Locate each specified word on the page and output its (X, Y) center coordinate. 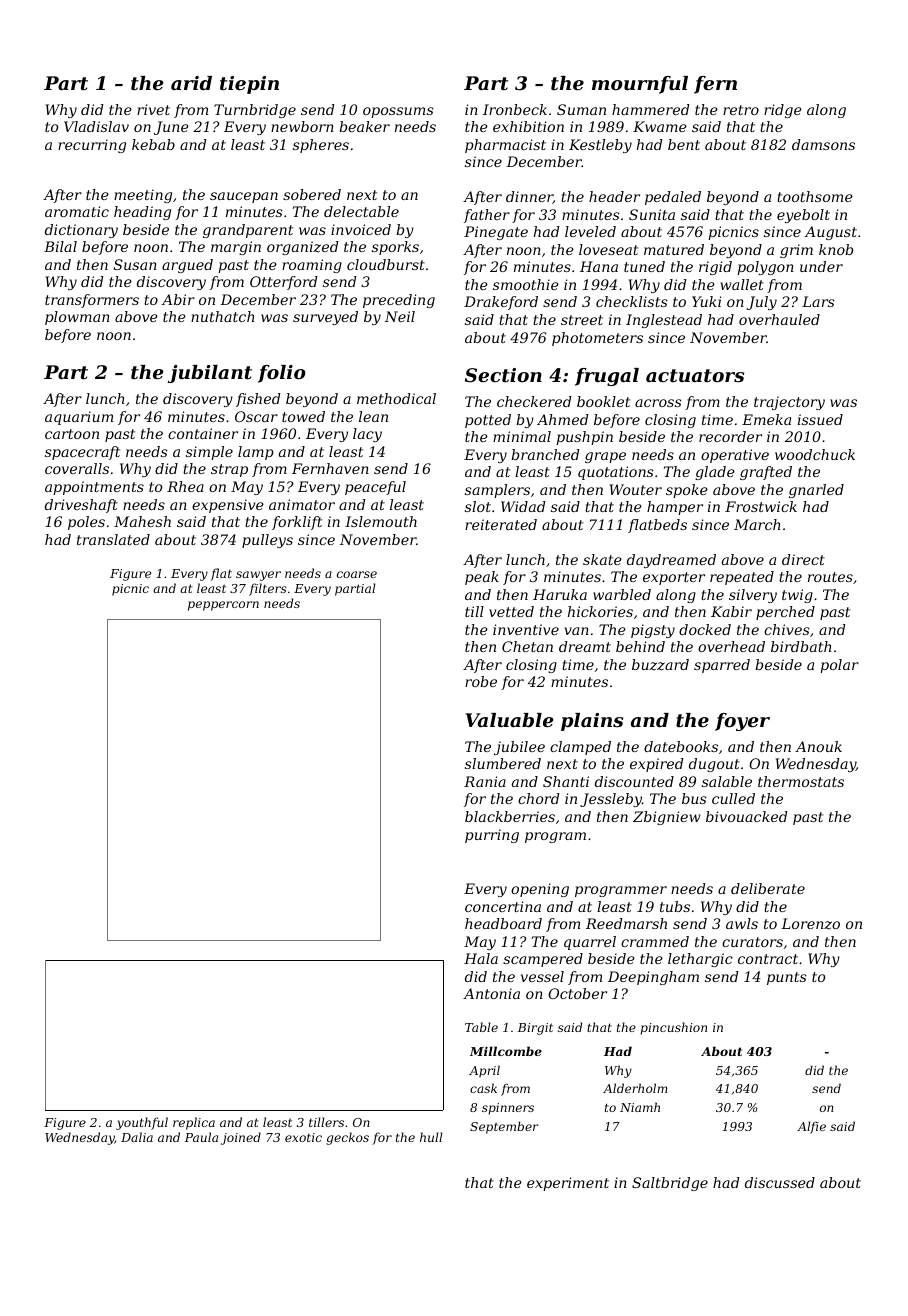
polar (839, 666)
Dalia (137, 1137)
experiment (568, 1184)
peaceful (375, 488)
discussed (780, 1182)
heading (142, 213)
